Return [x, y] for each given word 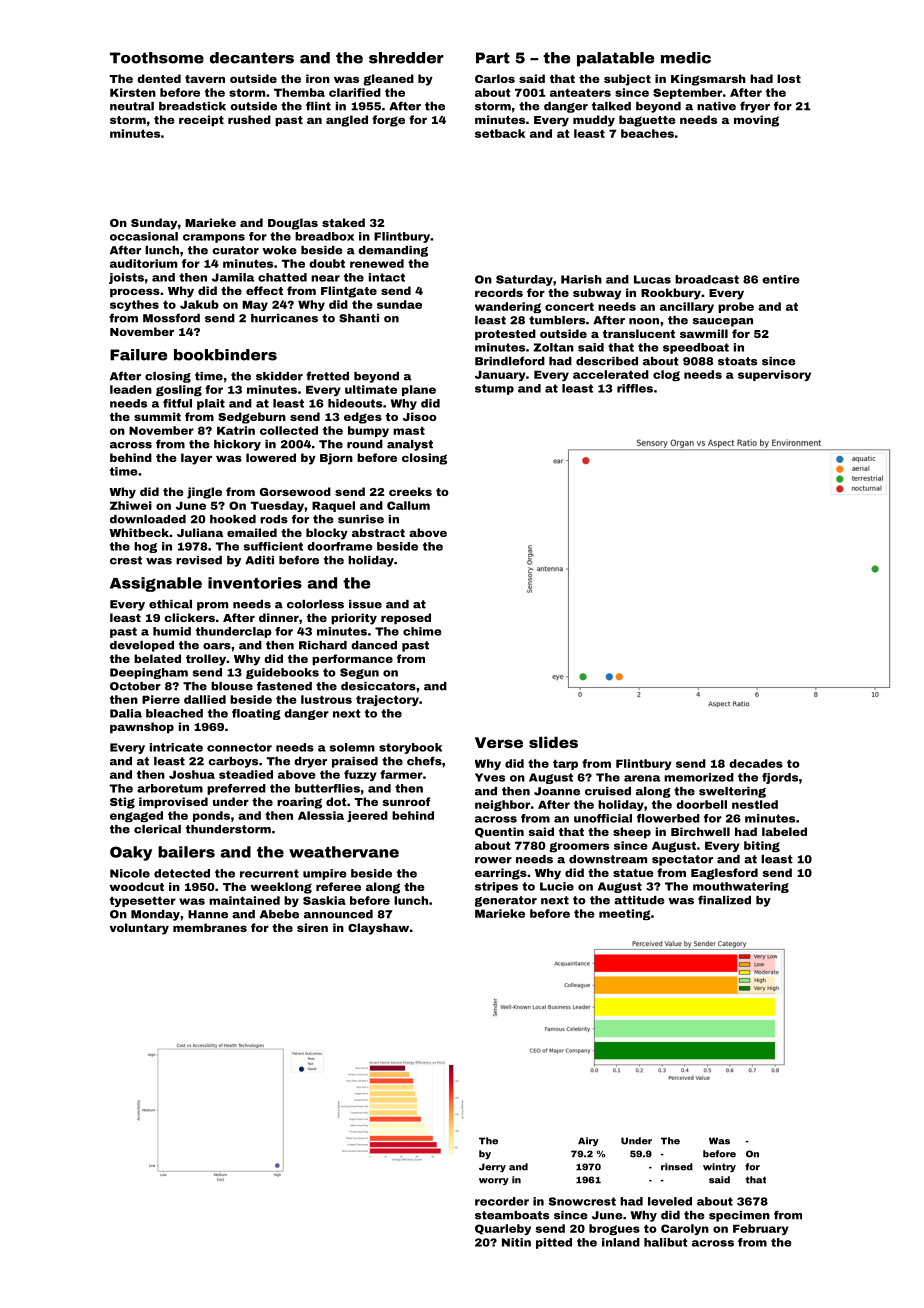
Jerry [492, 1167]
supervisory [774, 375]
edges [363, 418]
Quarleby [503, 1229]
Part [493, 58]
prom [212, 606]
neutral [132, 106]
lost [789, 78]
